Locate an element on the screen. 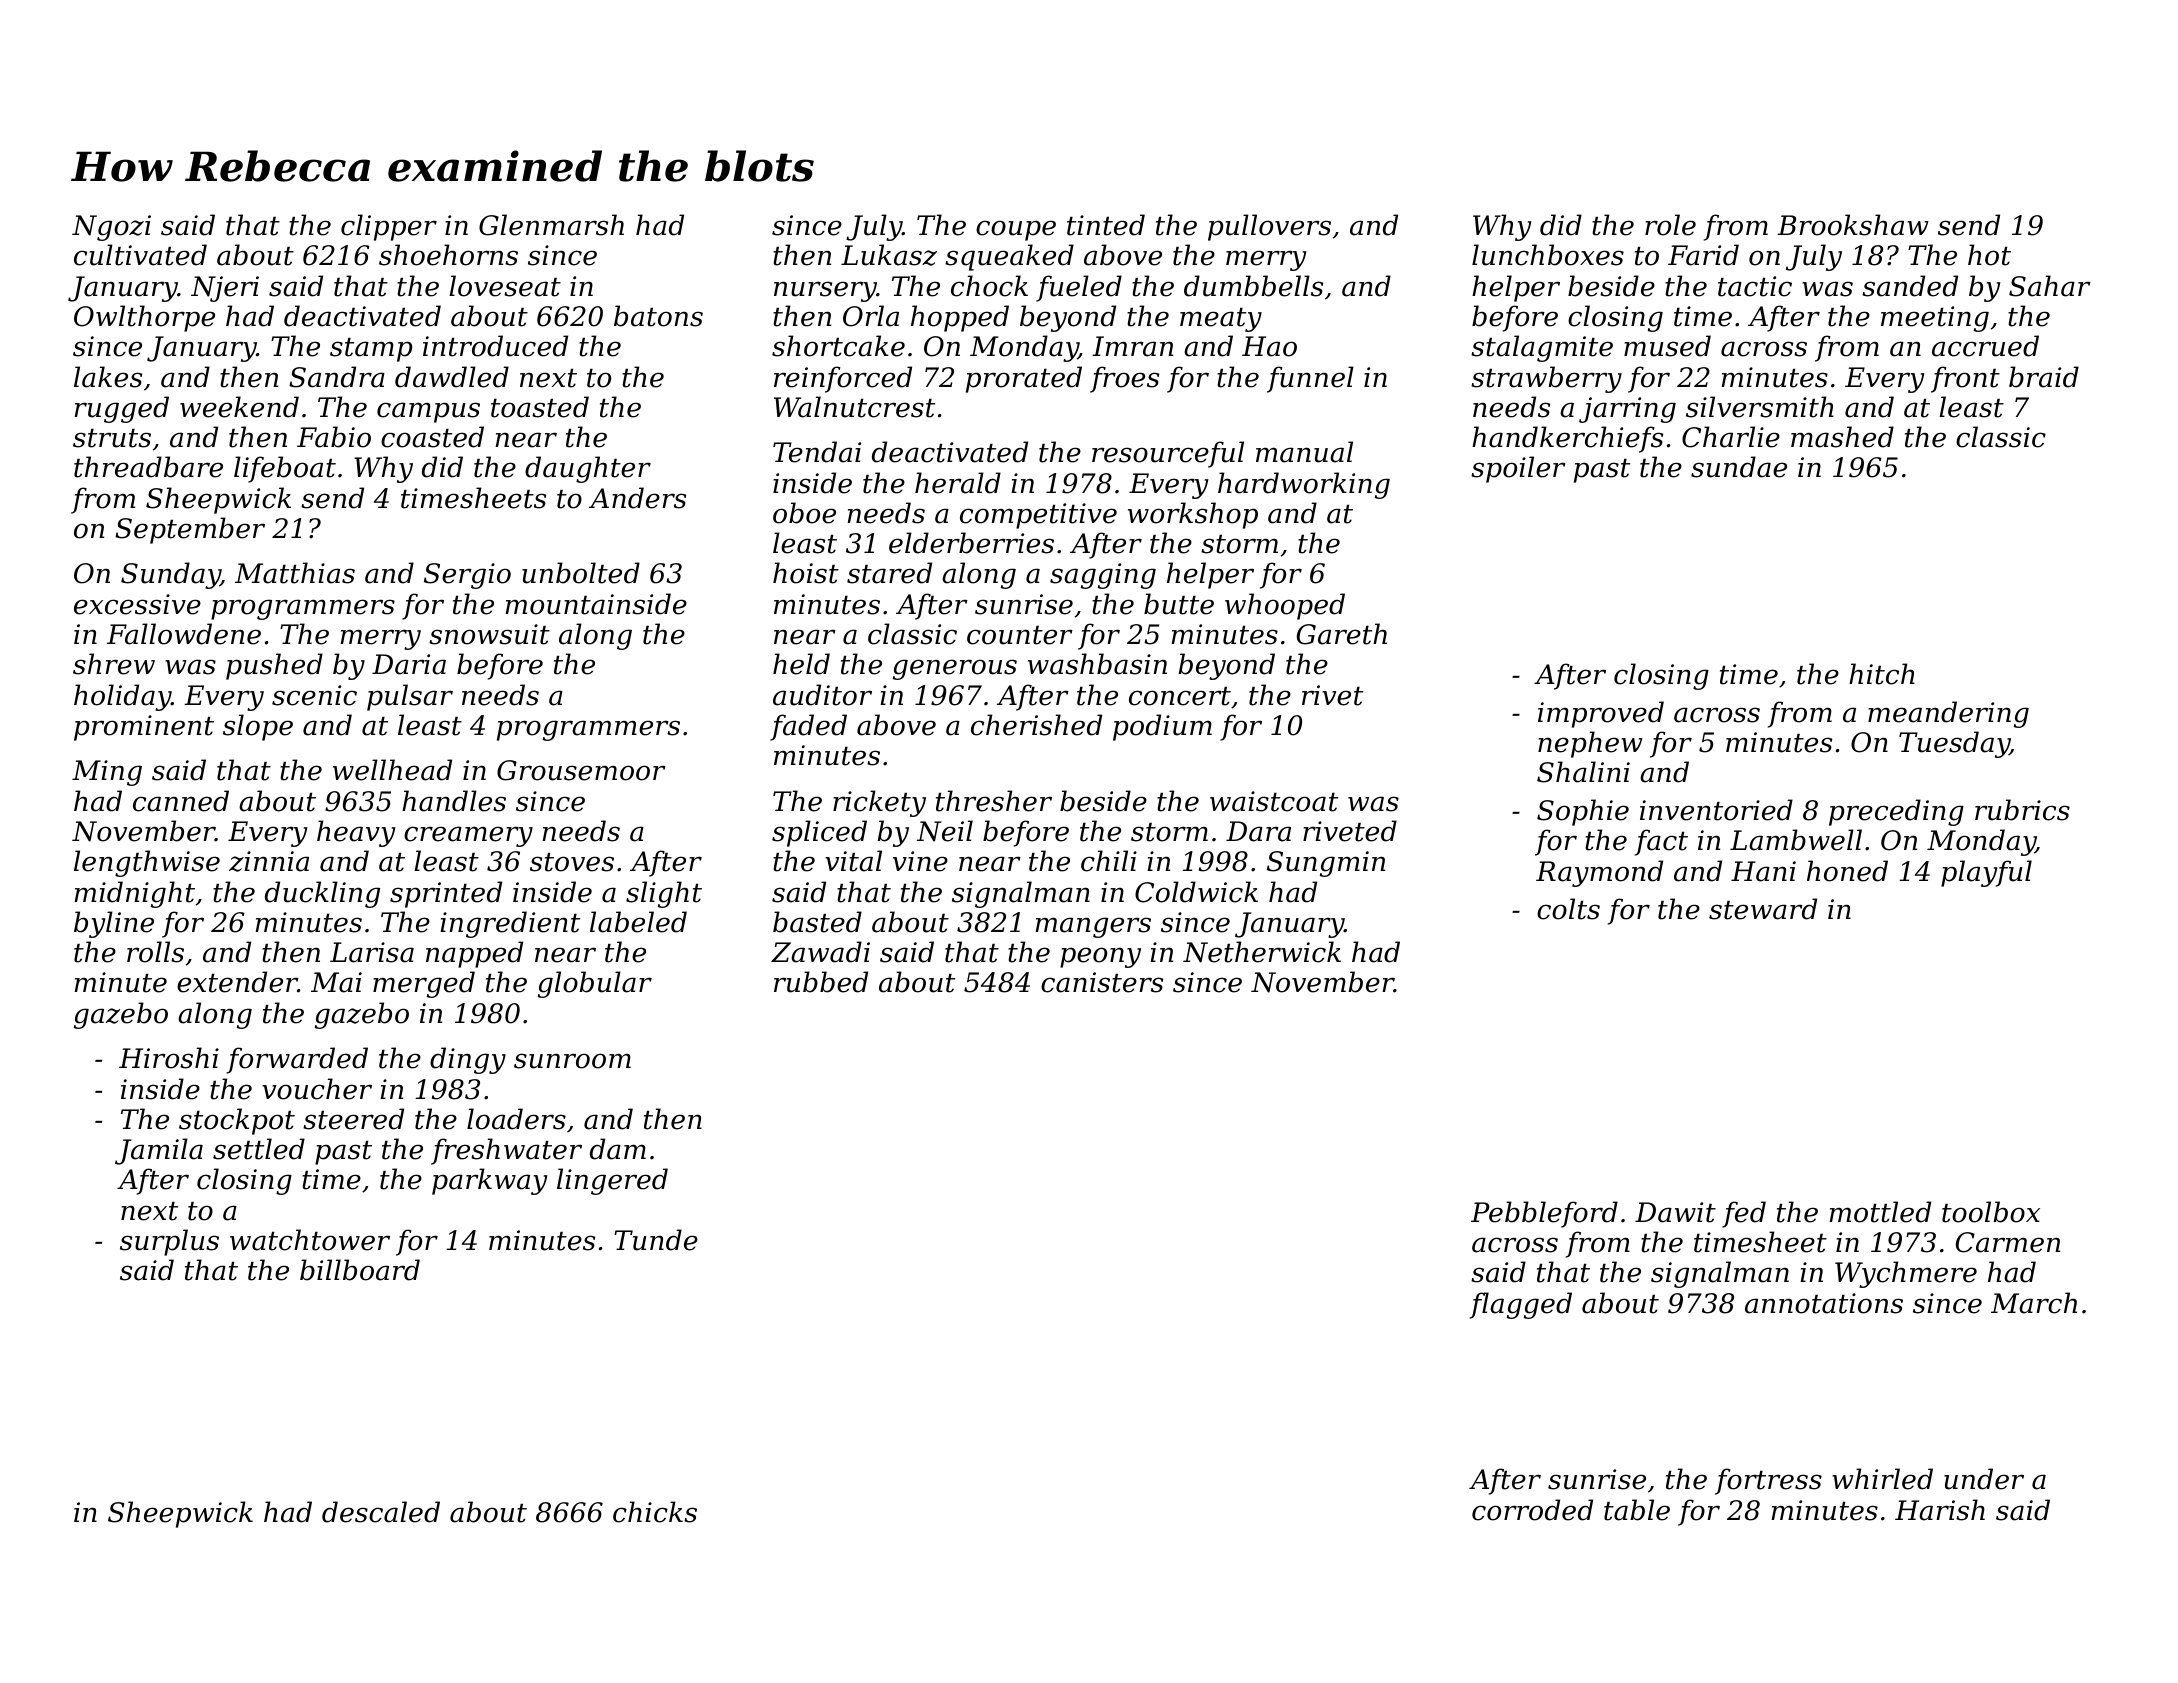 This screenshot has height=1683, width=2178. snowsuit is located at coordinates (489, 634).
